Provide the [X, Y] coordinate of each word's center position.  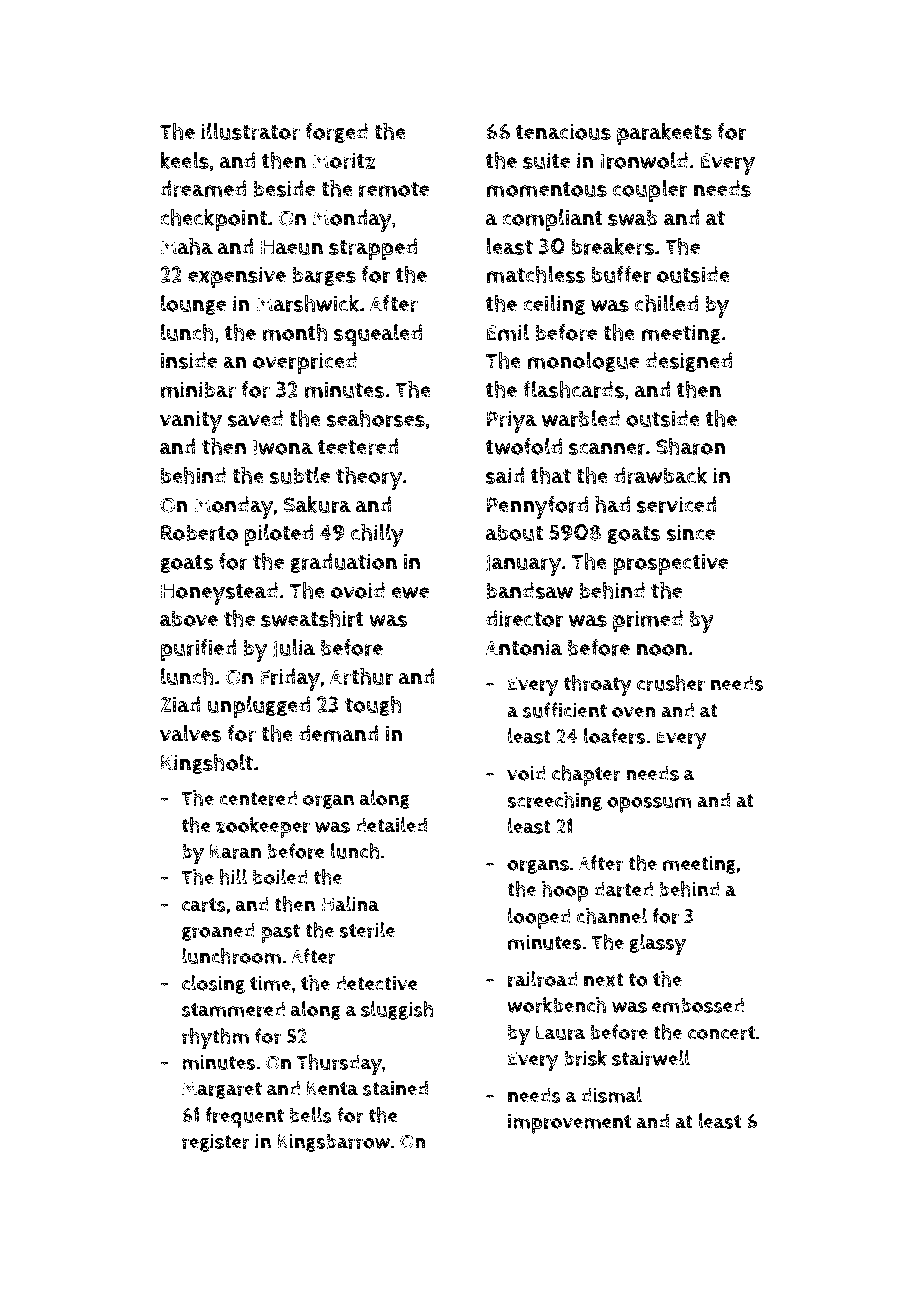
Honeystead [219, 593]
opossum [649, 805]
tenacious [563, 131]
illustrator [250, 131]
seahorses [376, 418]
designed [688, 362]
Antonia [524, 647]
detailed [391, 825]
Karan [235, 851]
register [216, 1143]
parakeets [664, 134]
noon [662, 649]
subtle [300, 475]
